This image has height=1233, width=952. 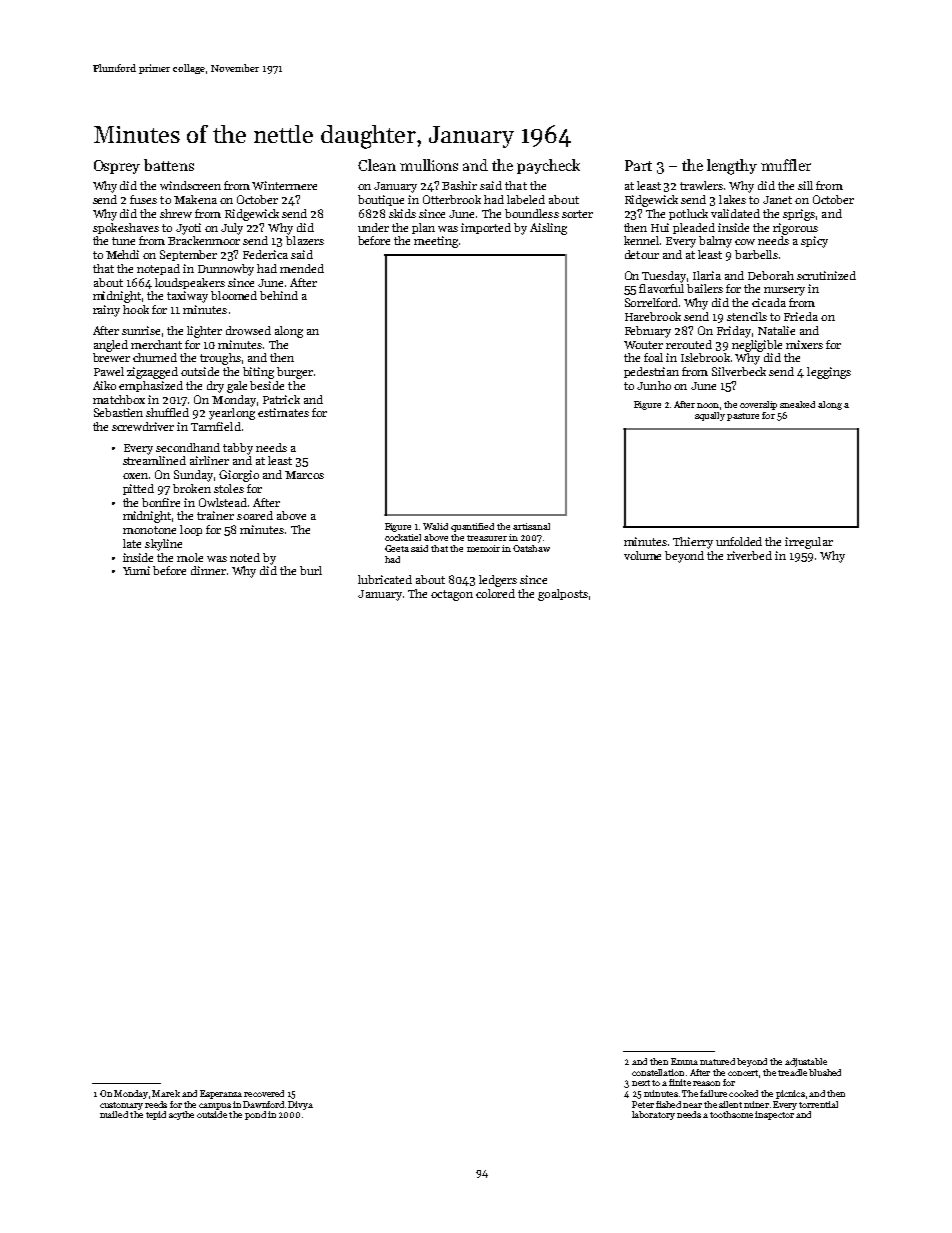 I want to click on Part, so click(x=638, y=165).
